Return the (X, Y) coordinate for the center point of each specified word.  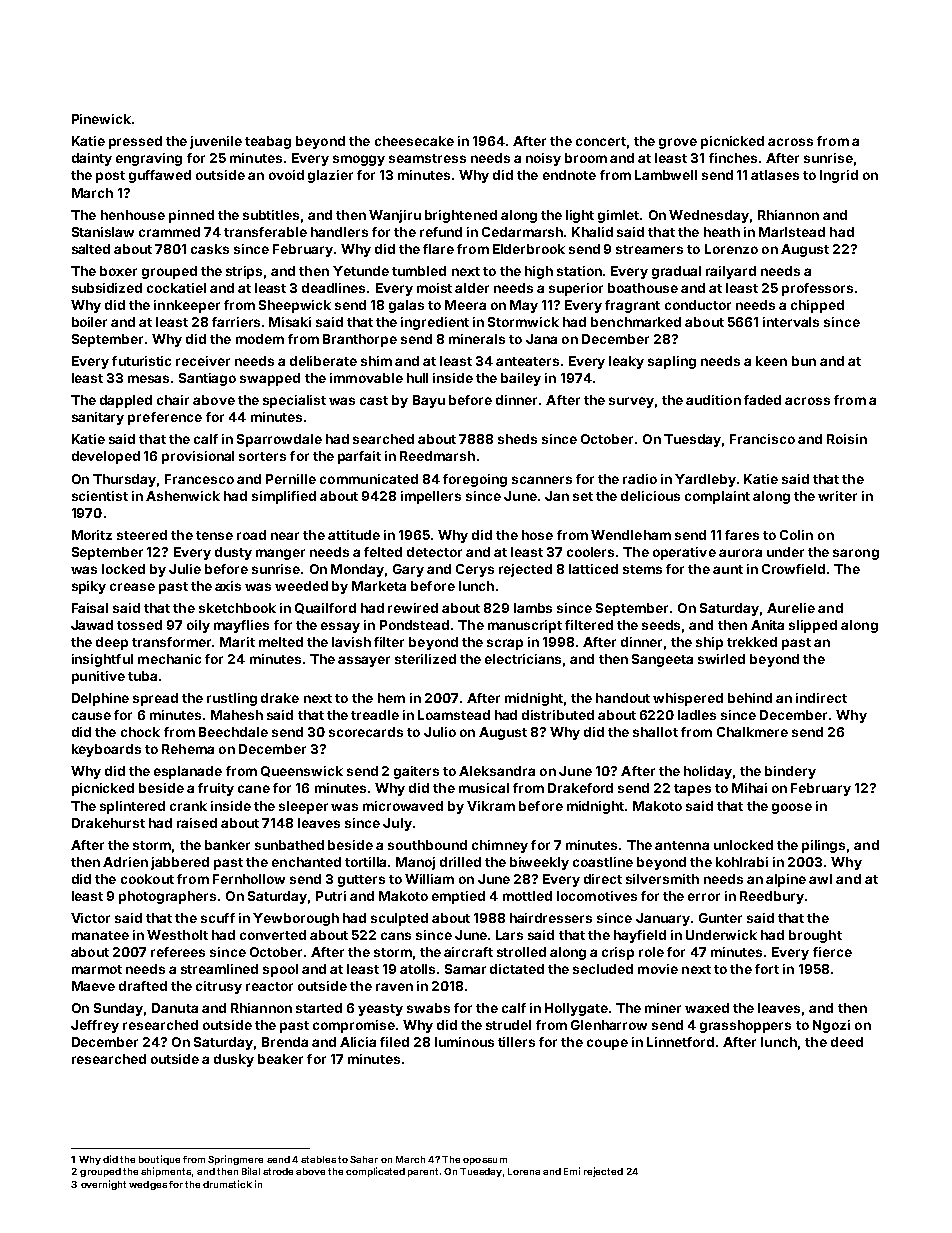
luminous (464, 1042)
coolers (590, 552)
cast (374, 400)
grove (678, 143)
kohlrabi (742, 862)
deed (847, 1042)
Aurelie (791, 608)
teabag (268, 142)
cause (91, 716)
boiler (89, 322)
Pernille (291, 479)
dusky (234, 1060)
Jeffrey (95, 1026)
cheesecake (414, 141)
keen (771, 361)
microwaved (403, 806)
